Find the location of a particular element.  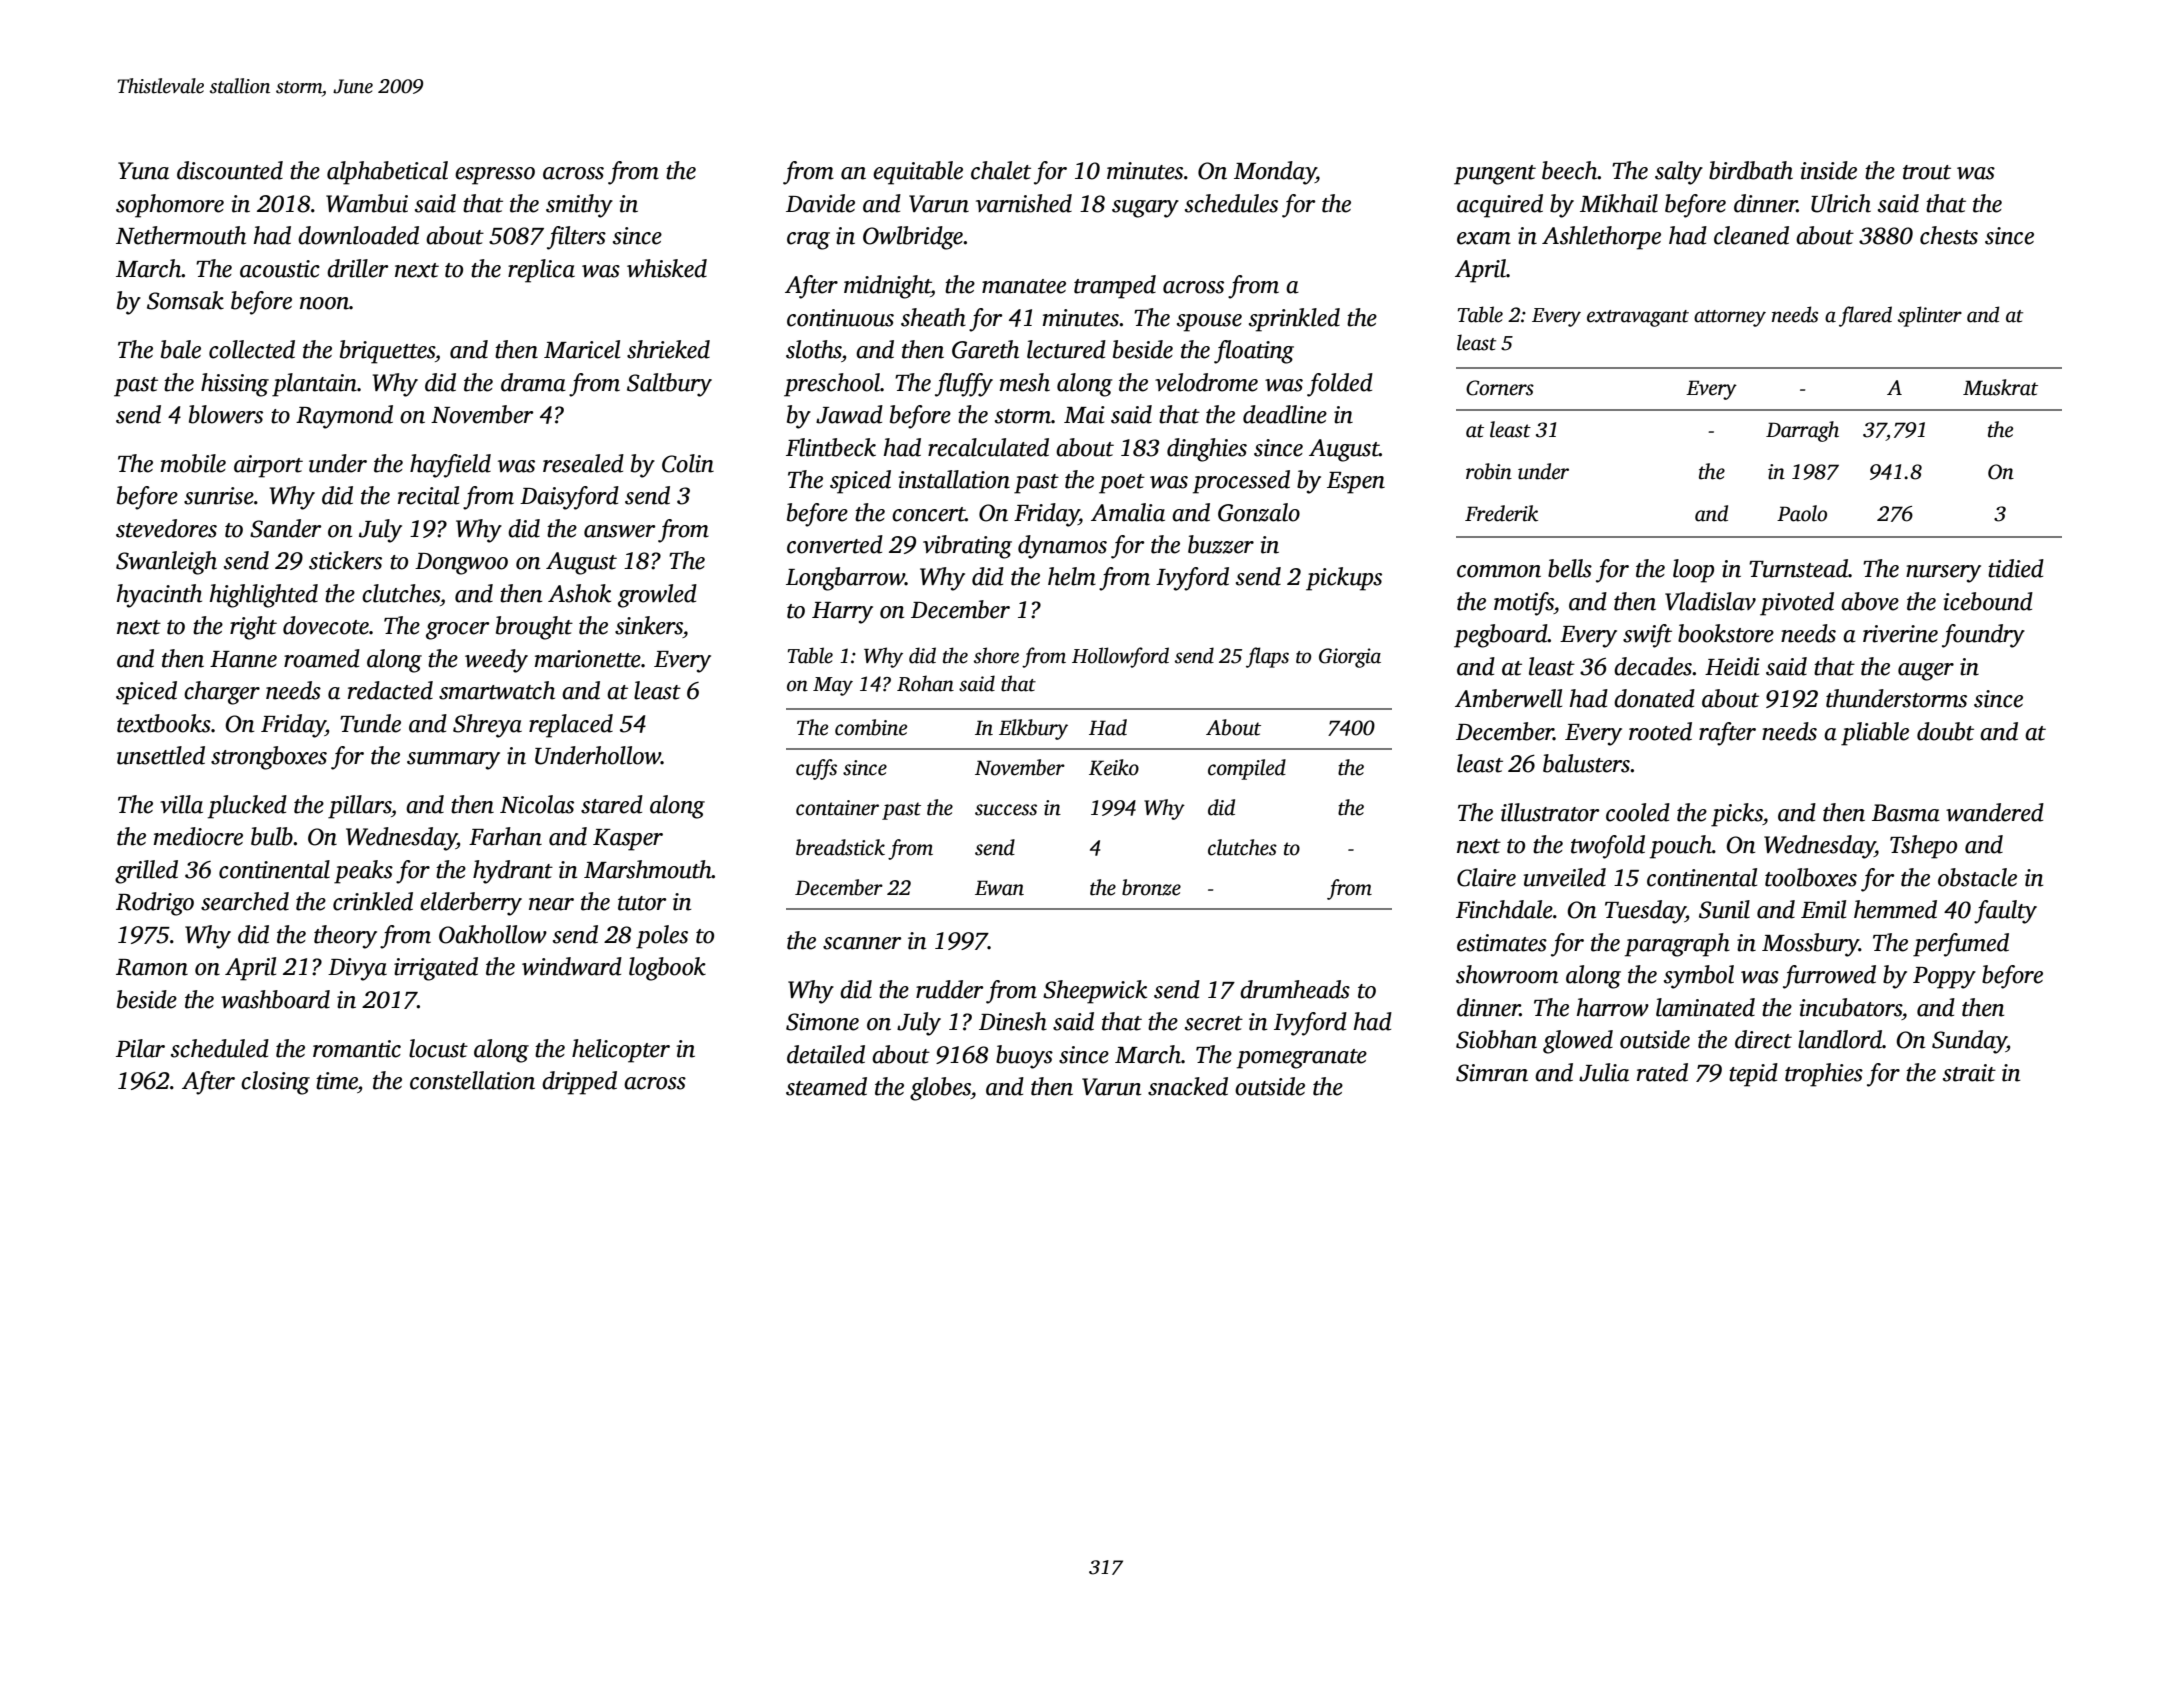

chests is located at coordinates (1949, 235).
